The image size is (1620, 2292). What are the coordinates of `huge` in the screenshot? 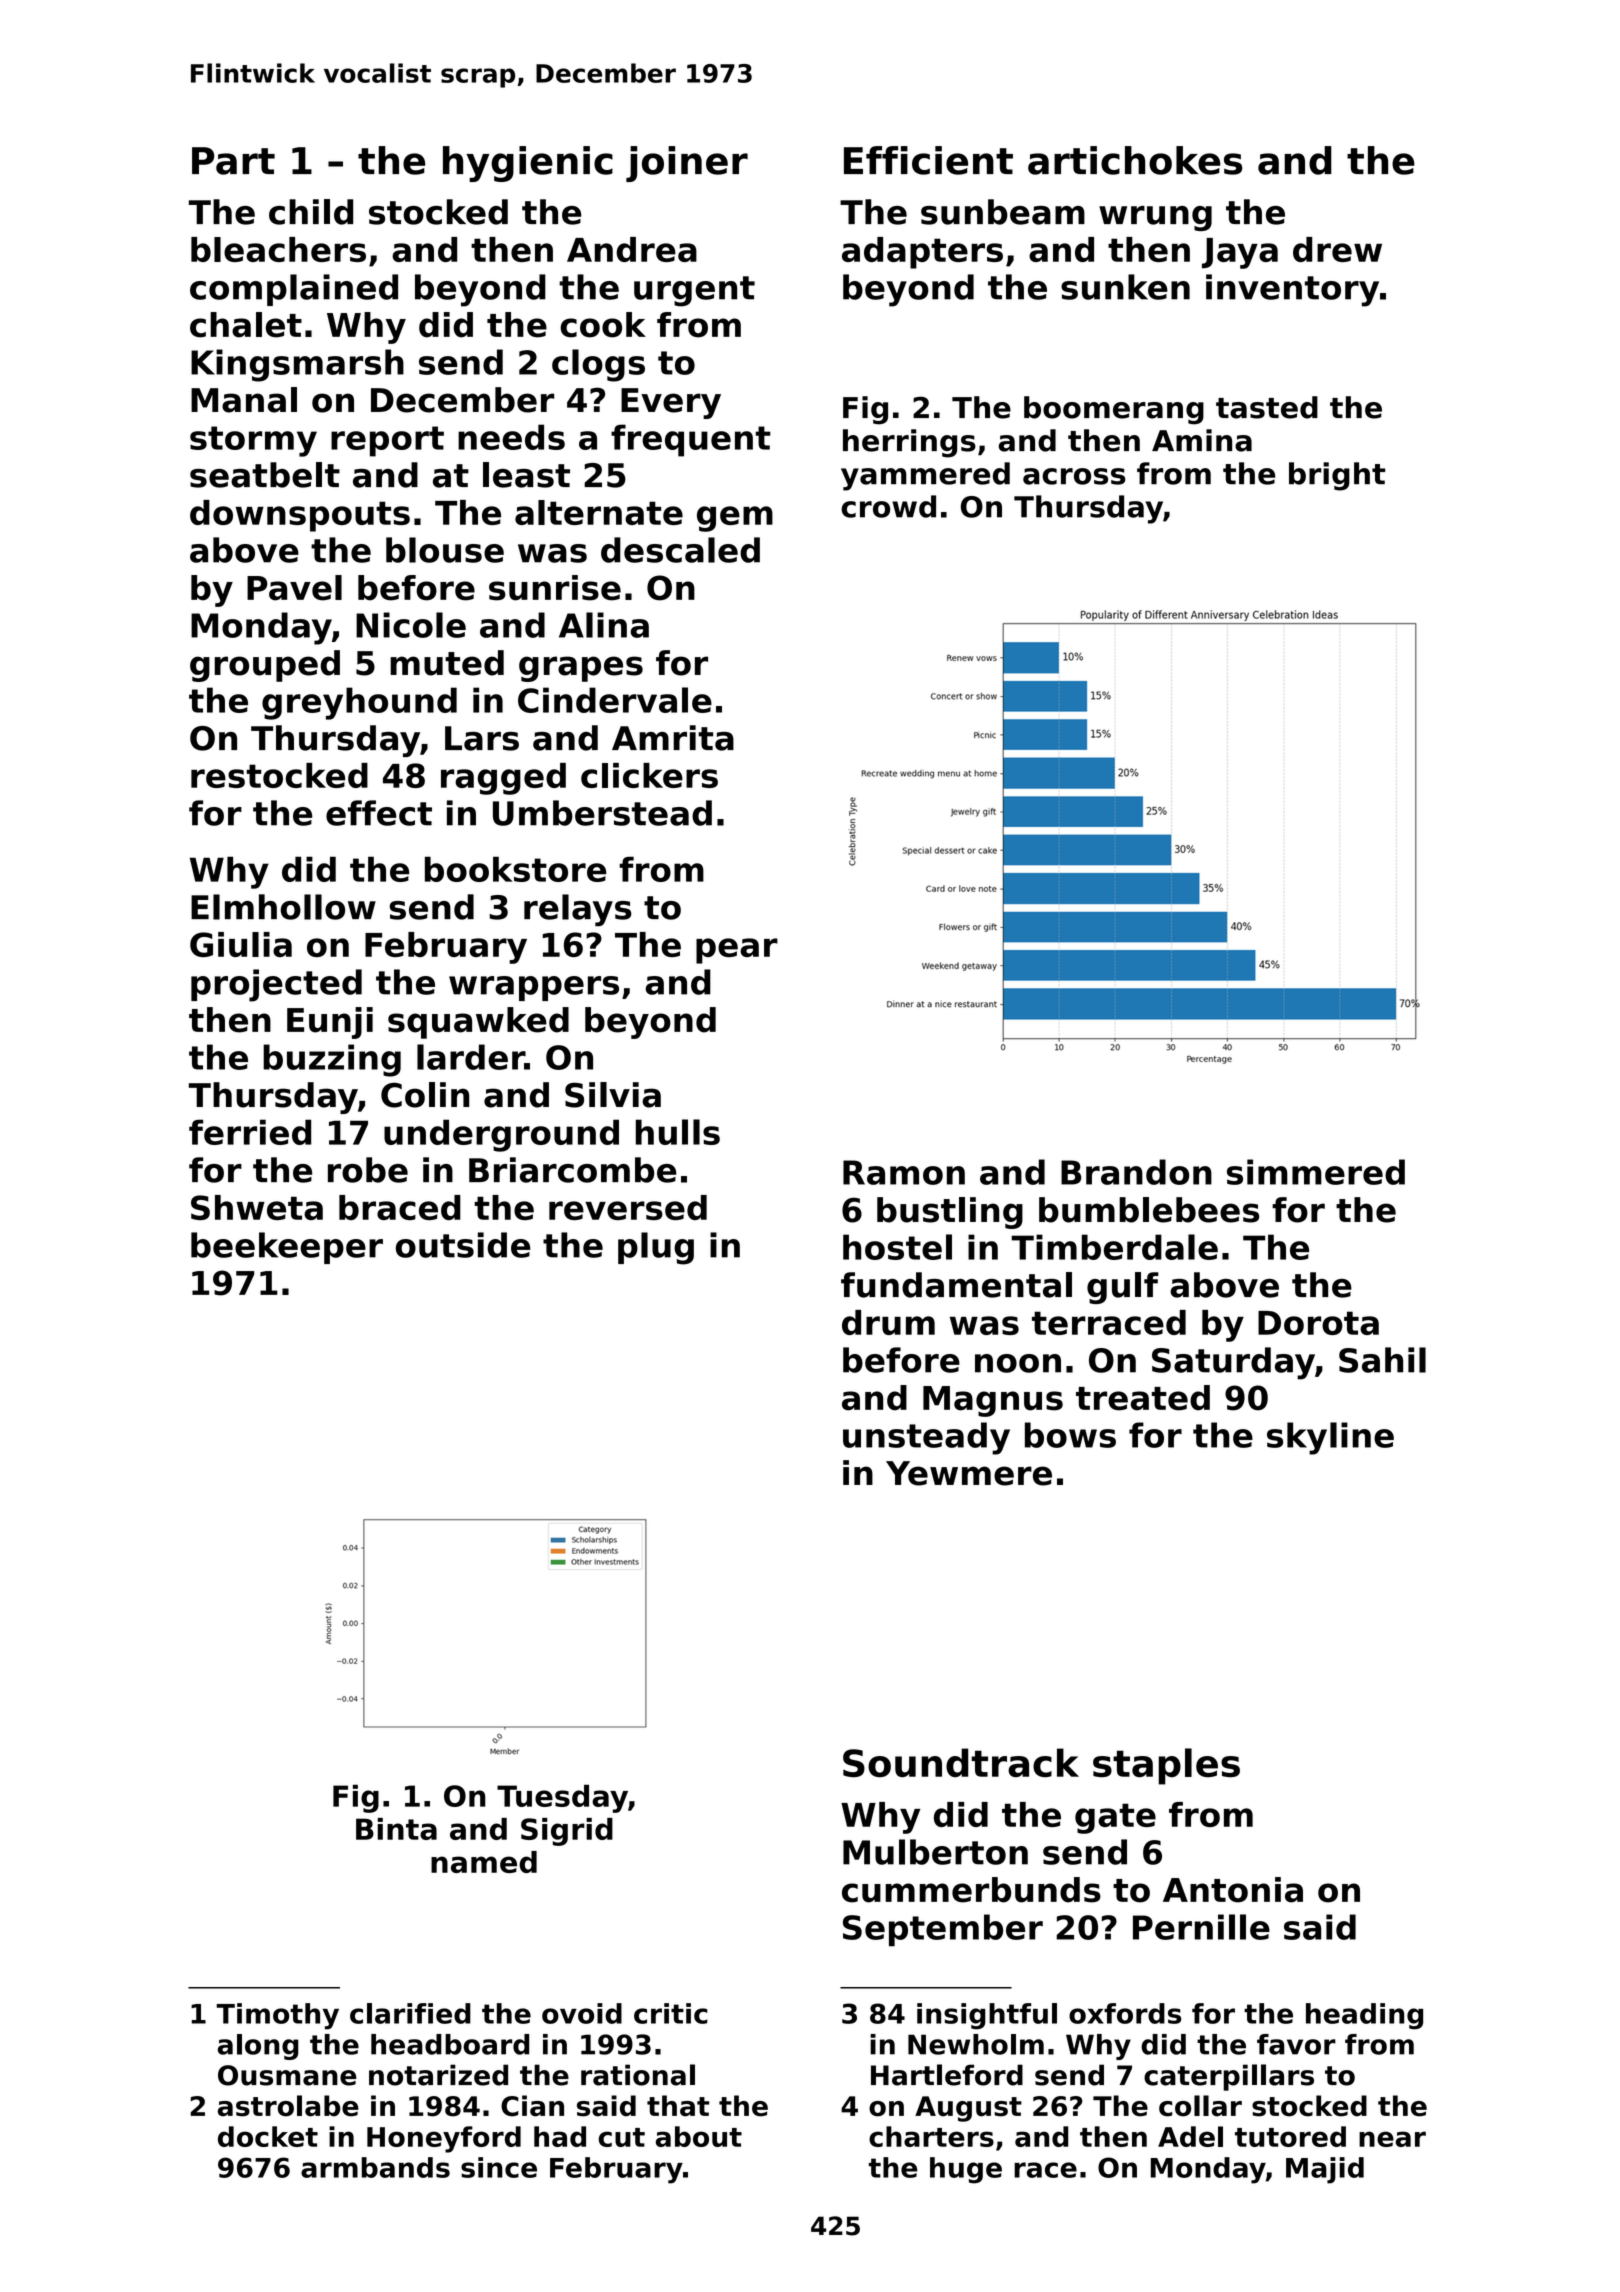 It's located at (966, 2170).
